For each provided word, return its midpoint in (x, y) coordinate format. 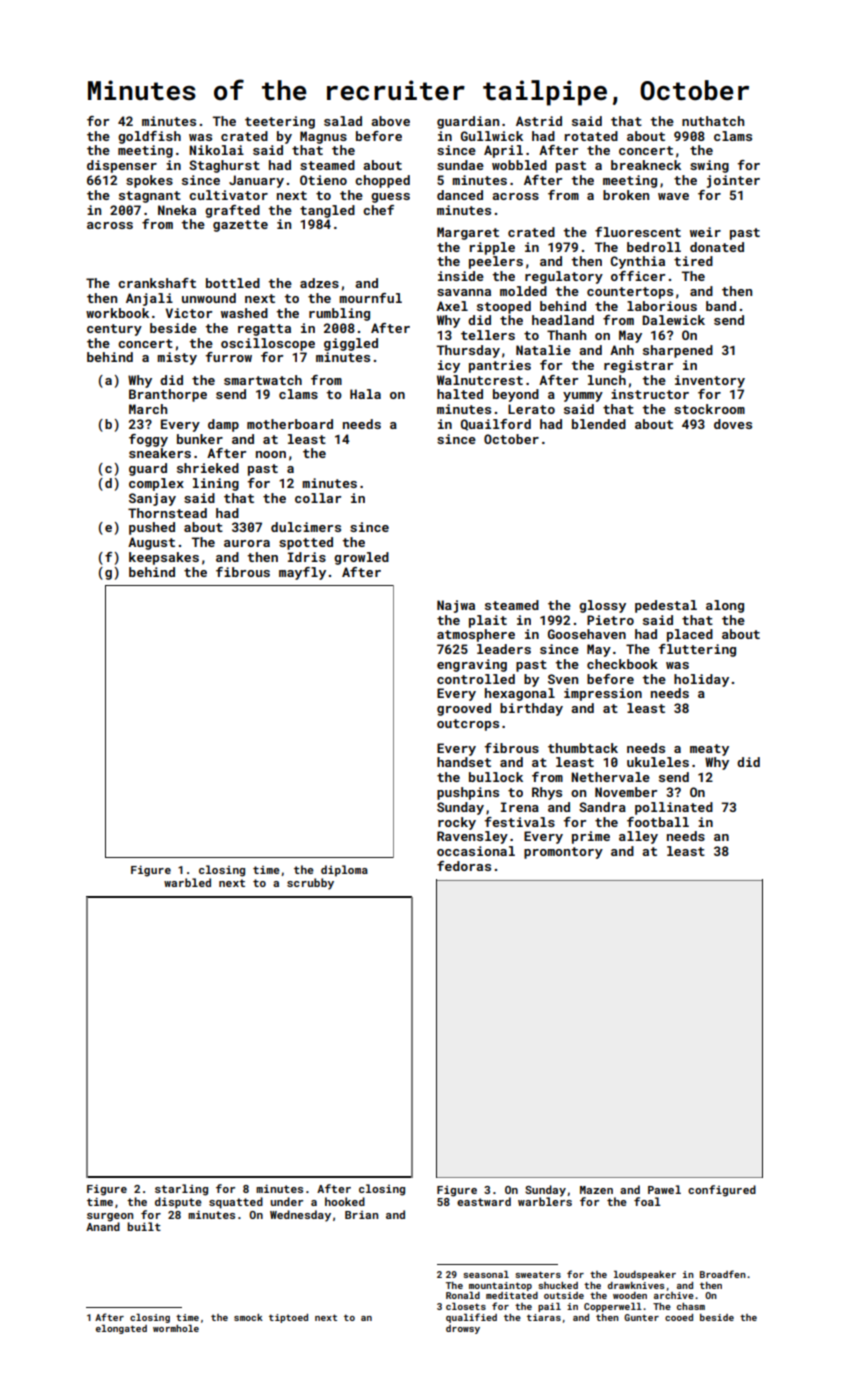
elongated (121, 1329)
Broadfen (723, 1274)
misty (177, 358)
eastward (484, 1201)
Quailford (496, 425)
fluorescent (638, 232)
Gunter (641, 1317)
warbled (187, 882)
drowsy (463, 1329)
